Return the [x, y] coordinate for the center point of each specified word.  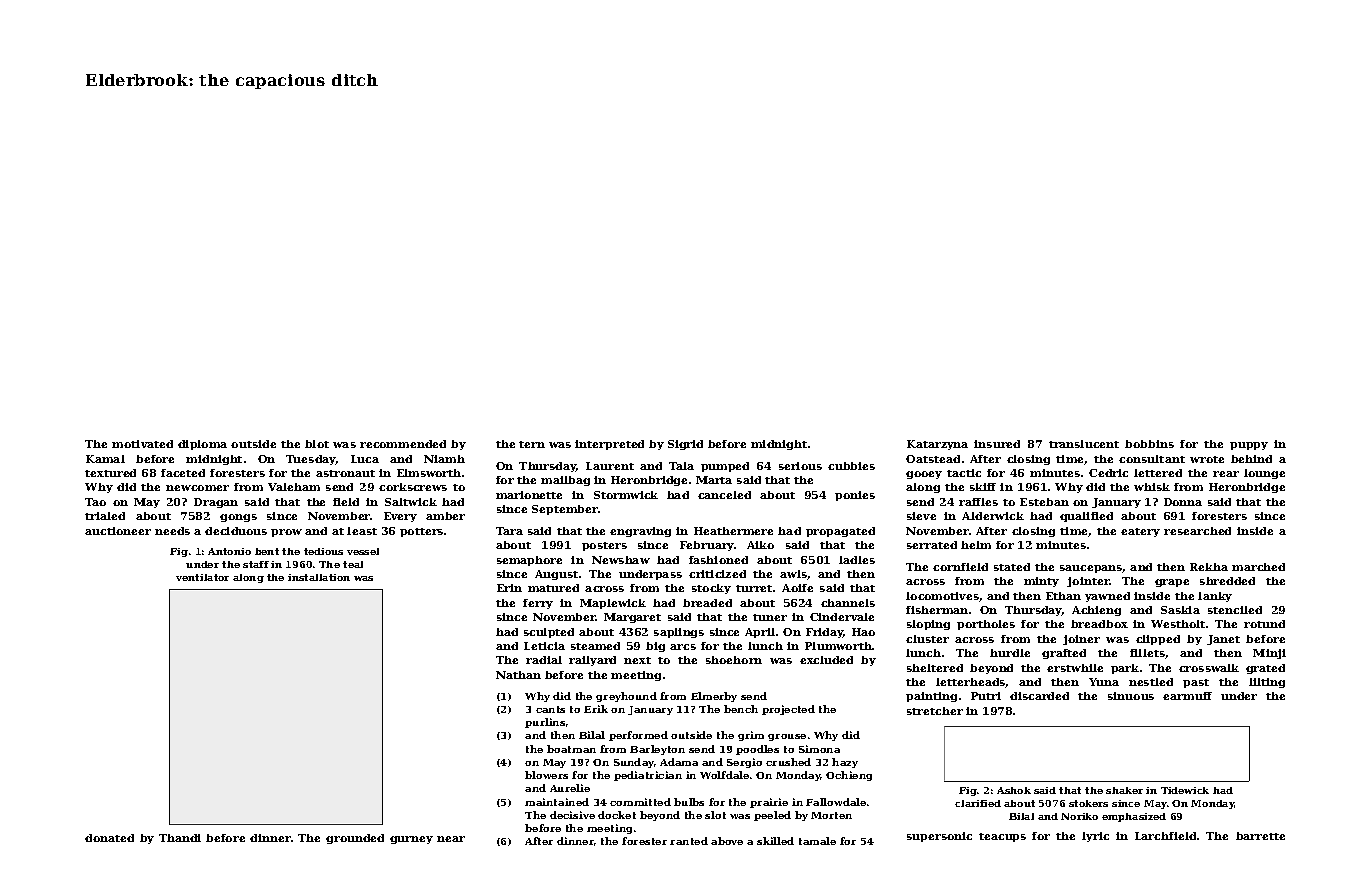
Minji [1269, 654]
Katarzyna [937, 445]
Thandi [180, 838]
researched [1197, 531]
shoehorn [734, 660]
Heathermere [733, 531]
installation [319, 577]
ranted [689, 841]
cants [550, 709]
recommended [403, 444]
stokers [1088, 803]
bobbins [1149, 444]
